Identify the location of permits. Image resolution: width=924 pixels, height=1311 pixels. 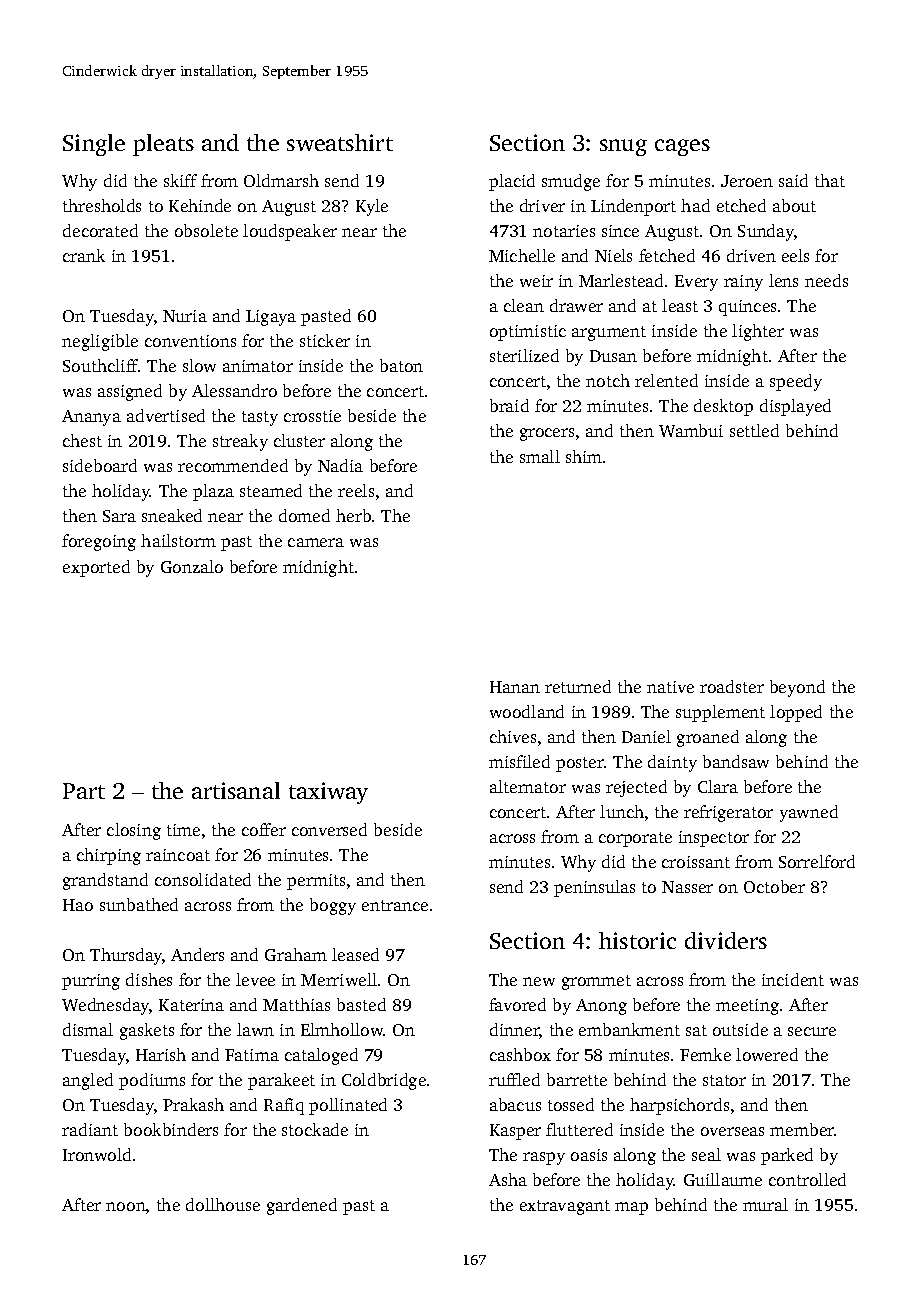
(316, 882).
